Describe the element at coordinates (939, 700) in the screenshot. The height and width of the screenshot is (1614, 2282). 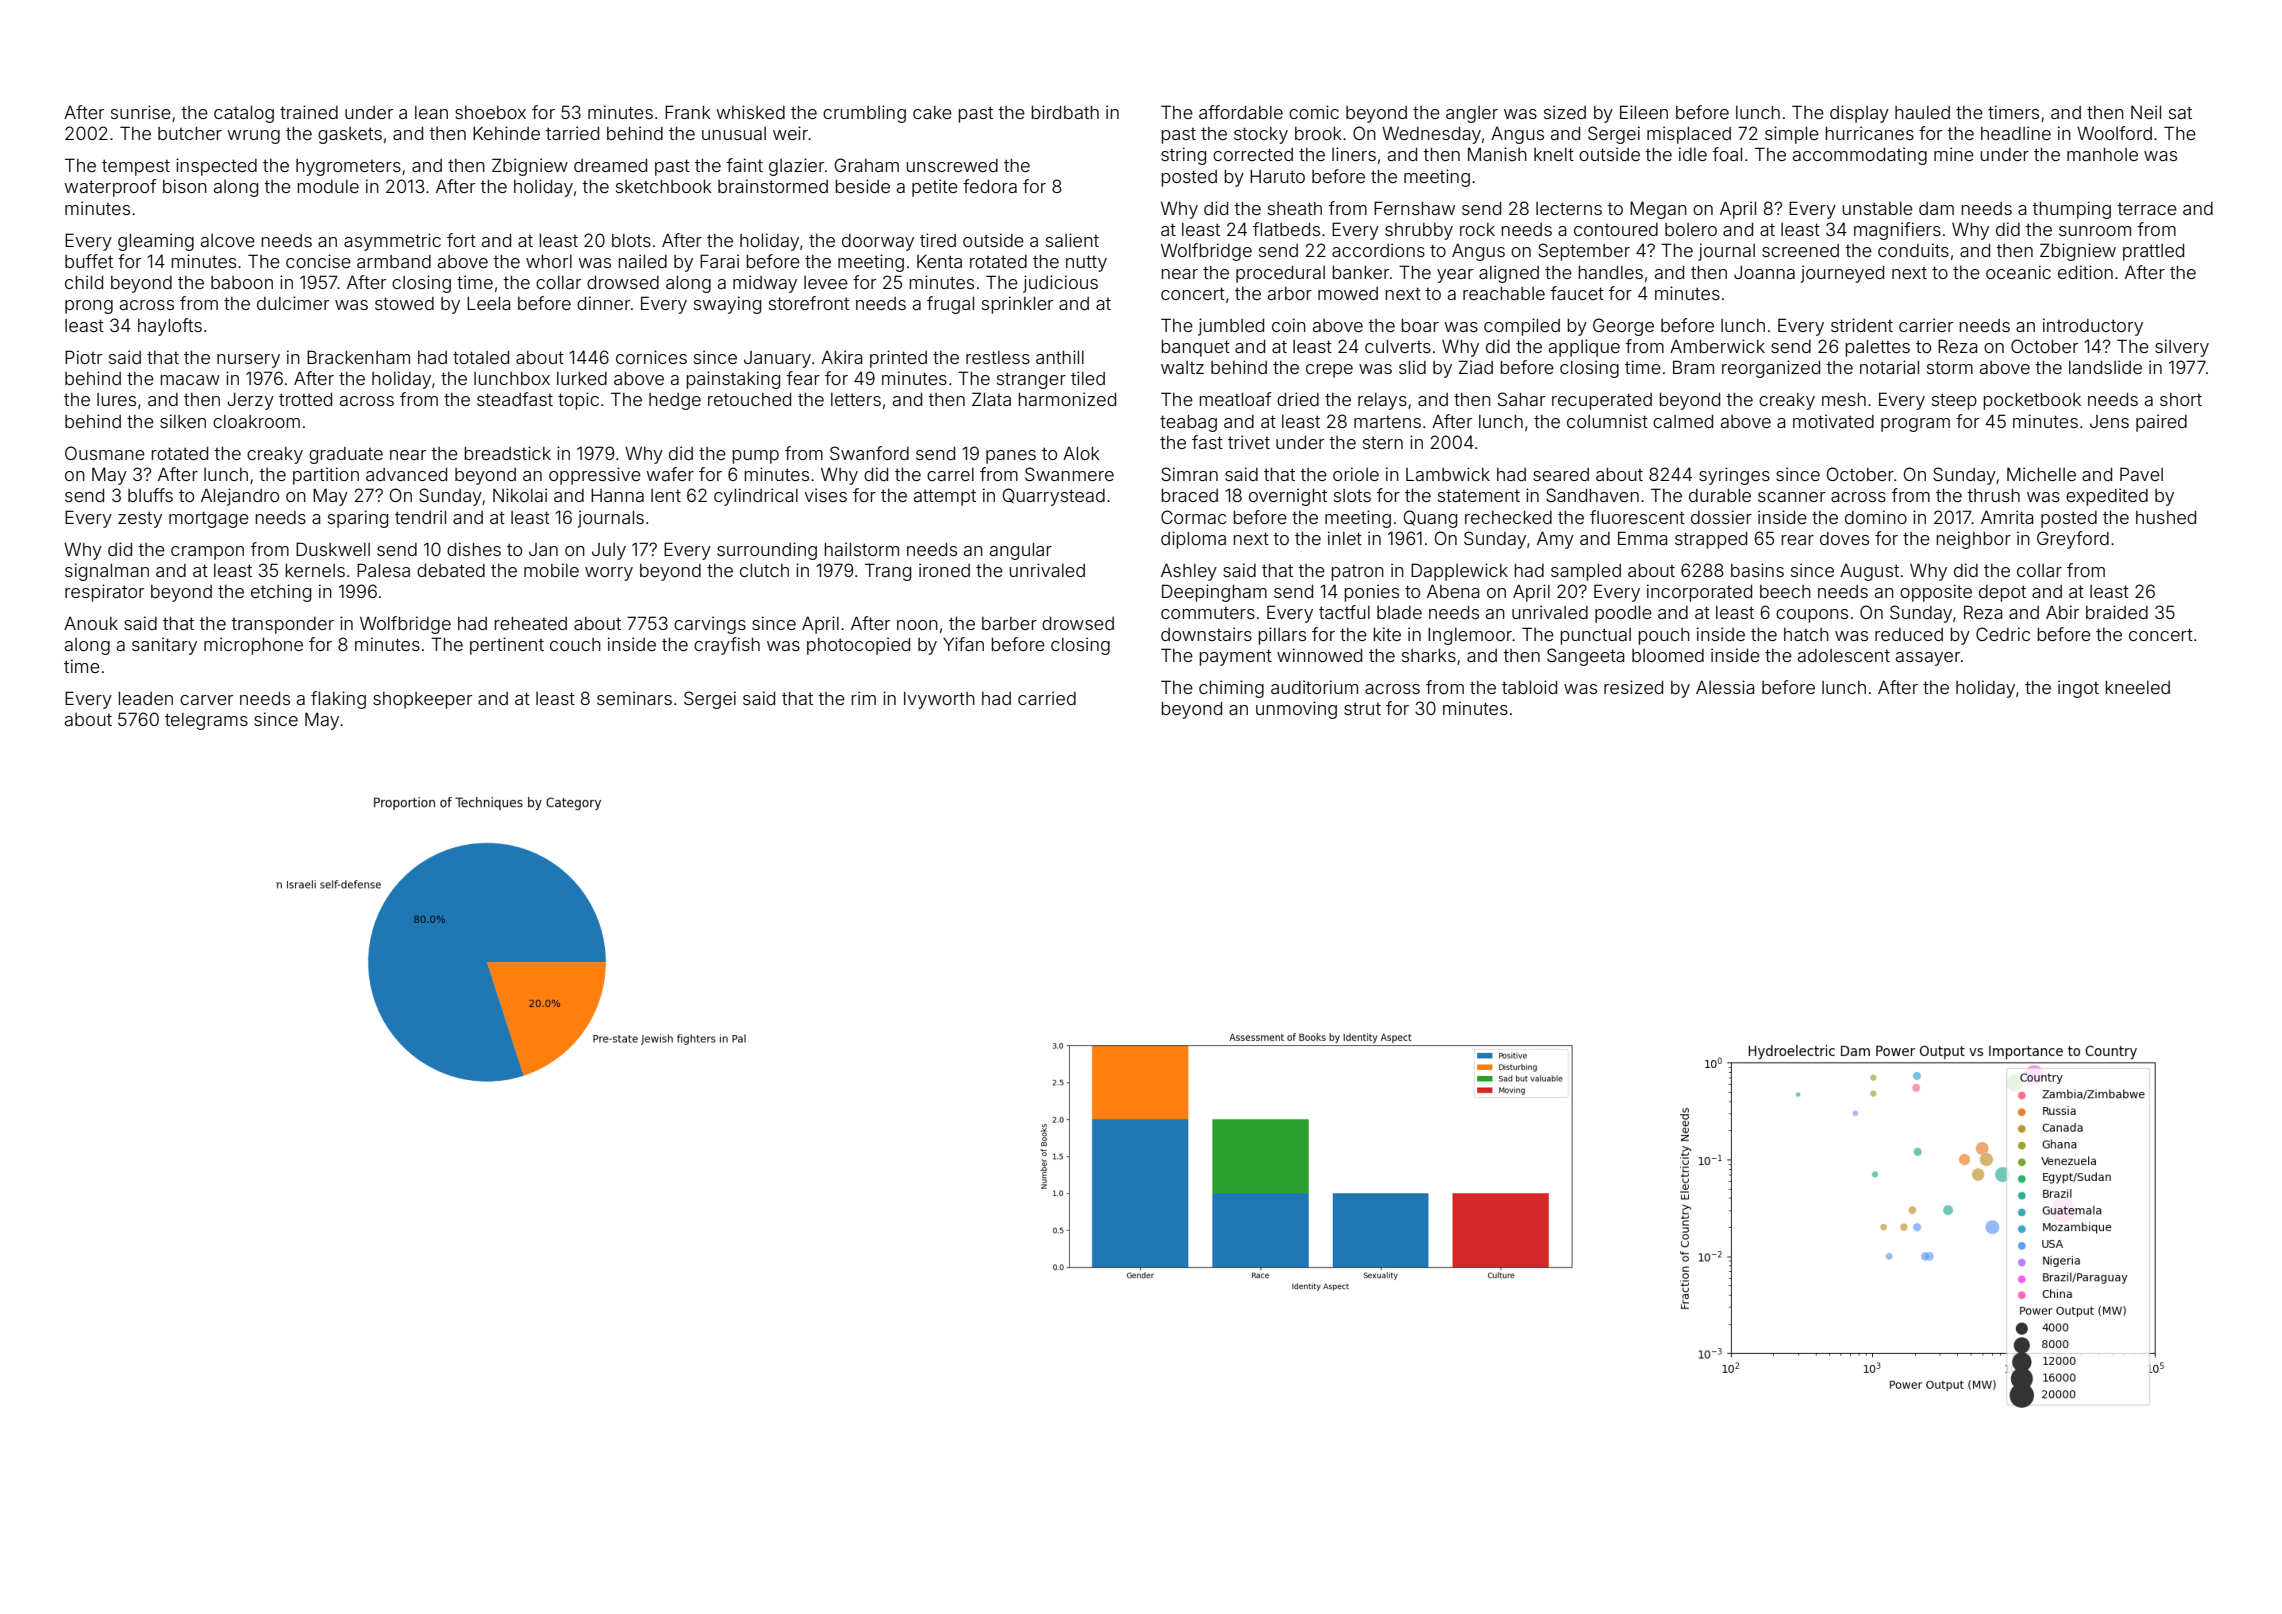
I see `Ivyworth` at that location.
